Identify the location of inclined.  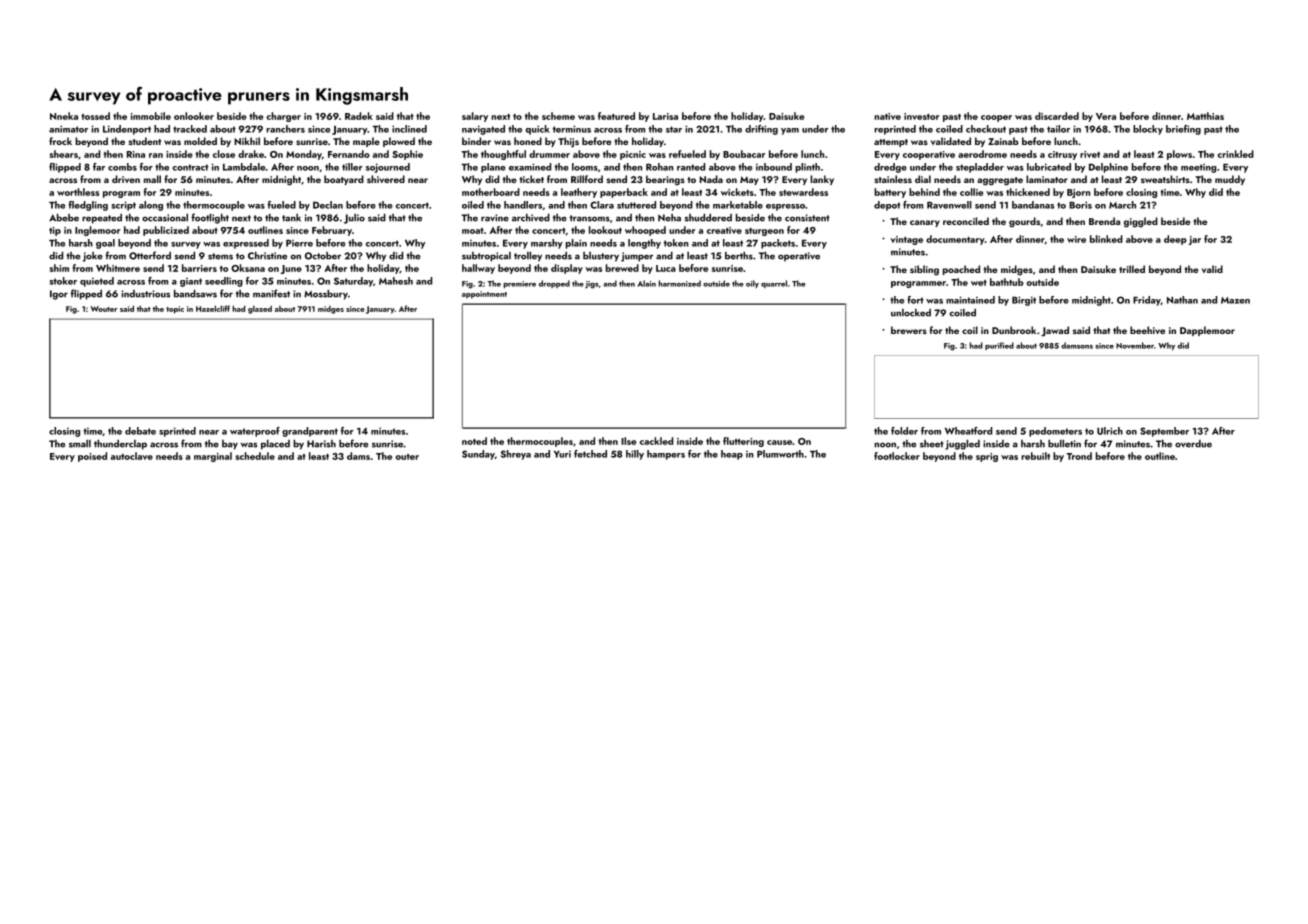
(409, 129).
